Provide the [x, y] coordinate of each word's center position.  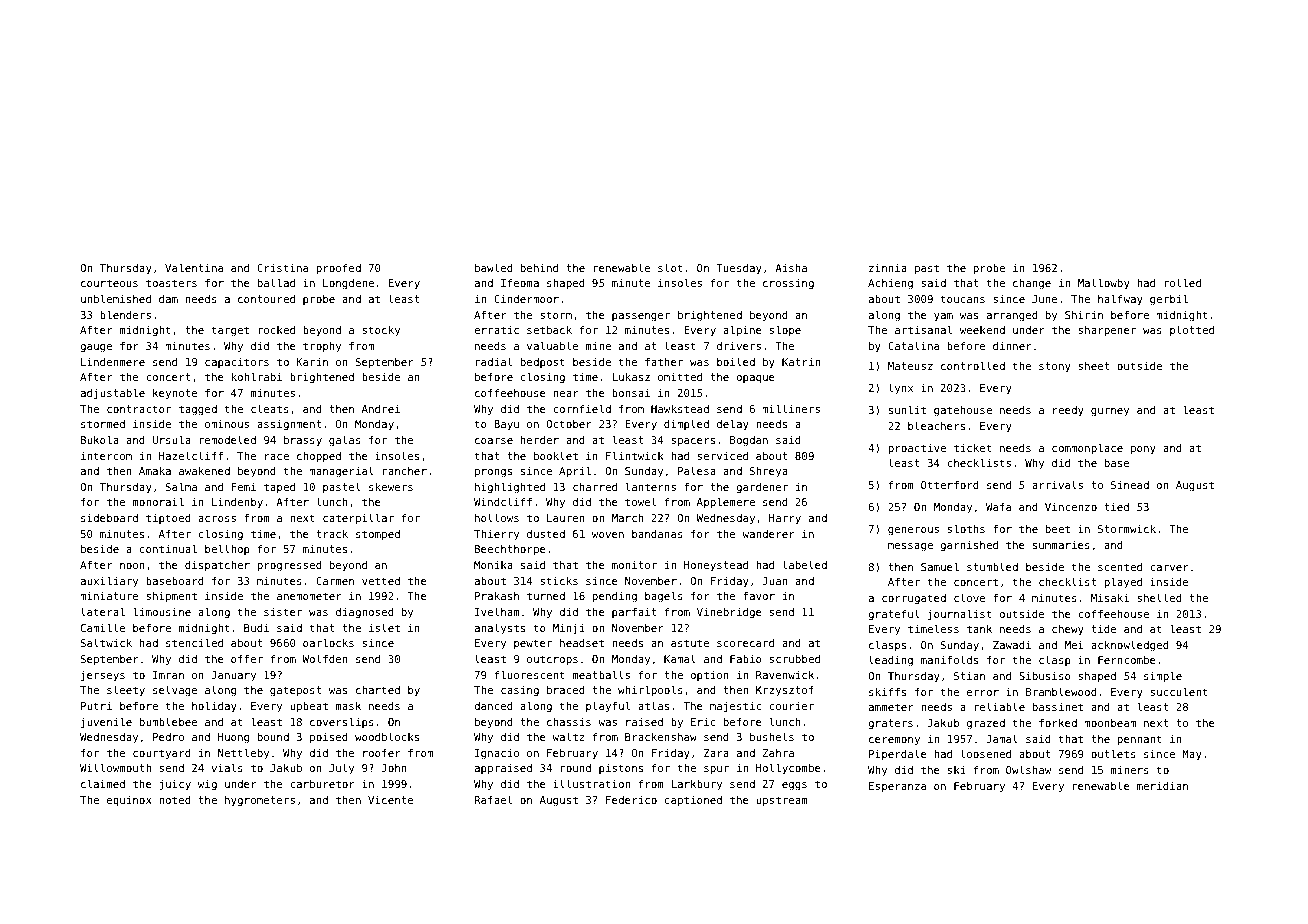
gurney [1110, 412]
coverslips [342, 722]
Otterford [950, 485]
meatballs [601, 674]
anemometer [309, 596]
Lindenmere [113, 362]
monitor [634, 565]
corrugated [914, 599]
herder [540, 440]
